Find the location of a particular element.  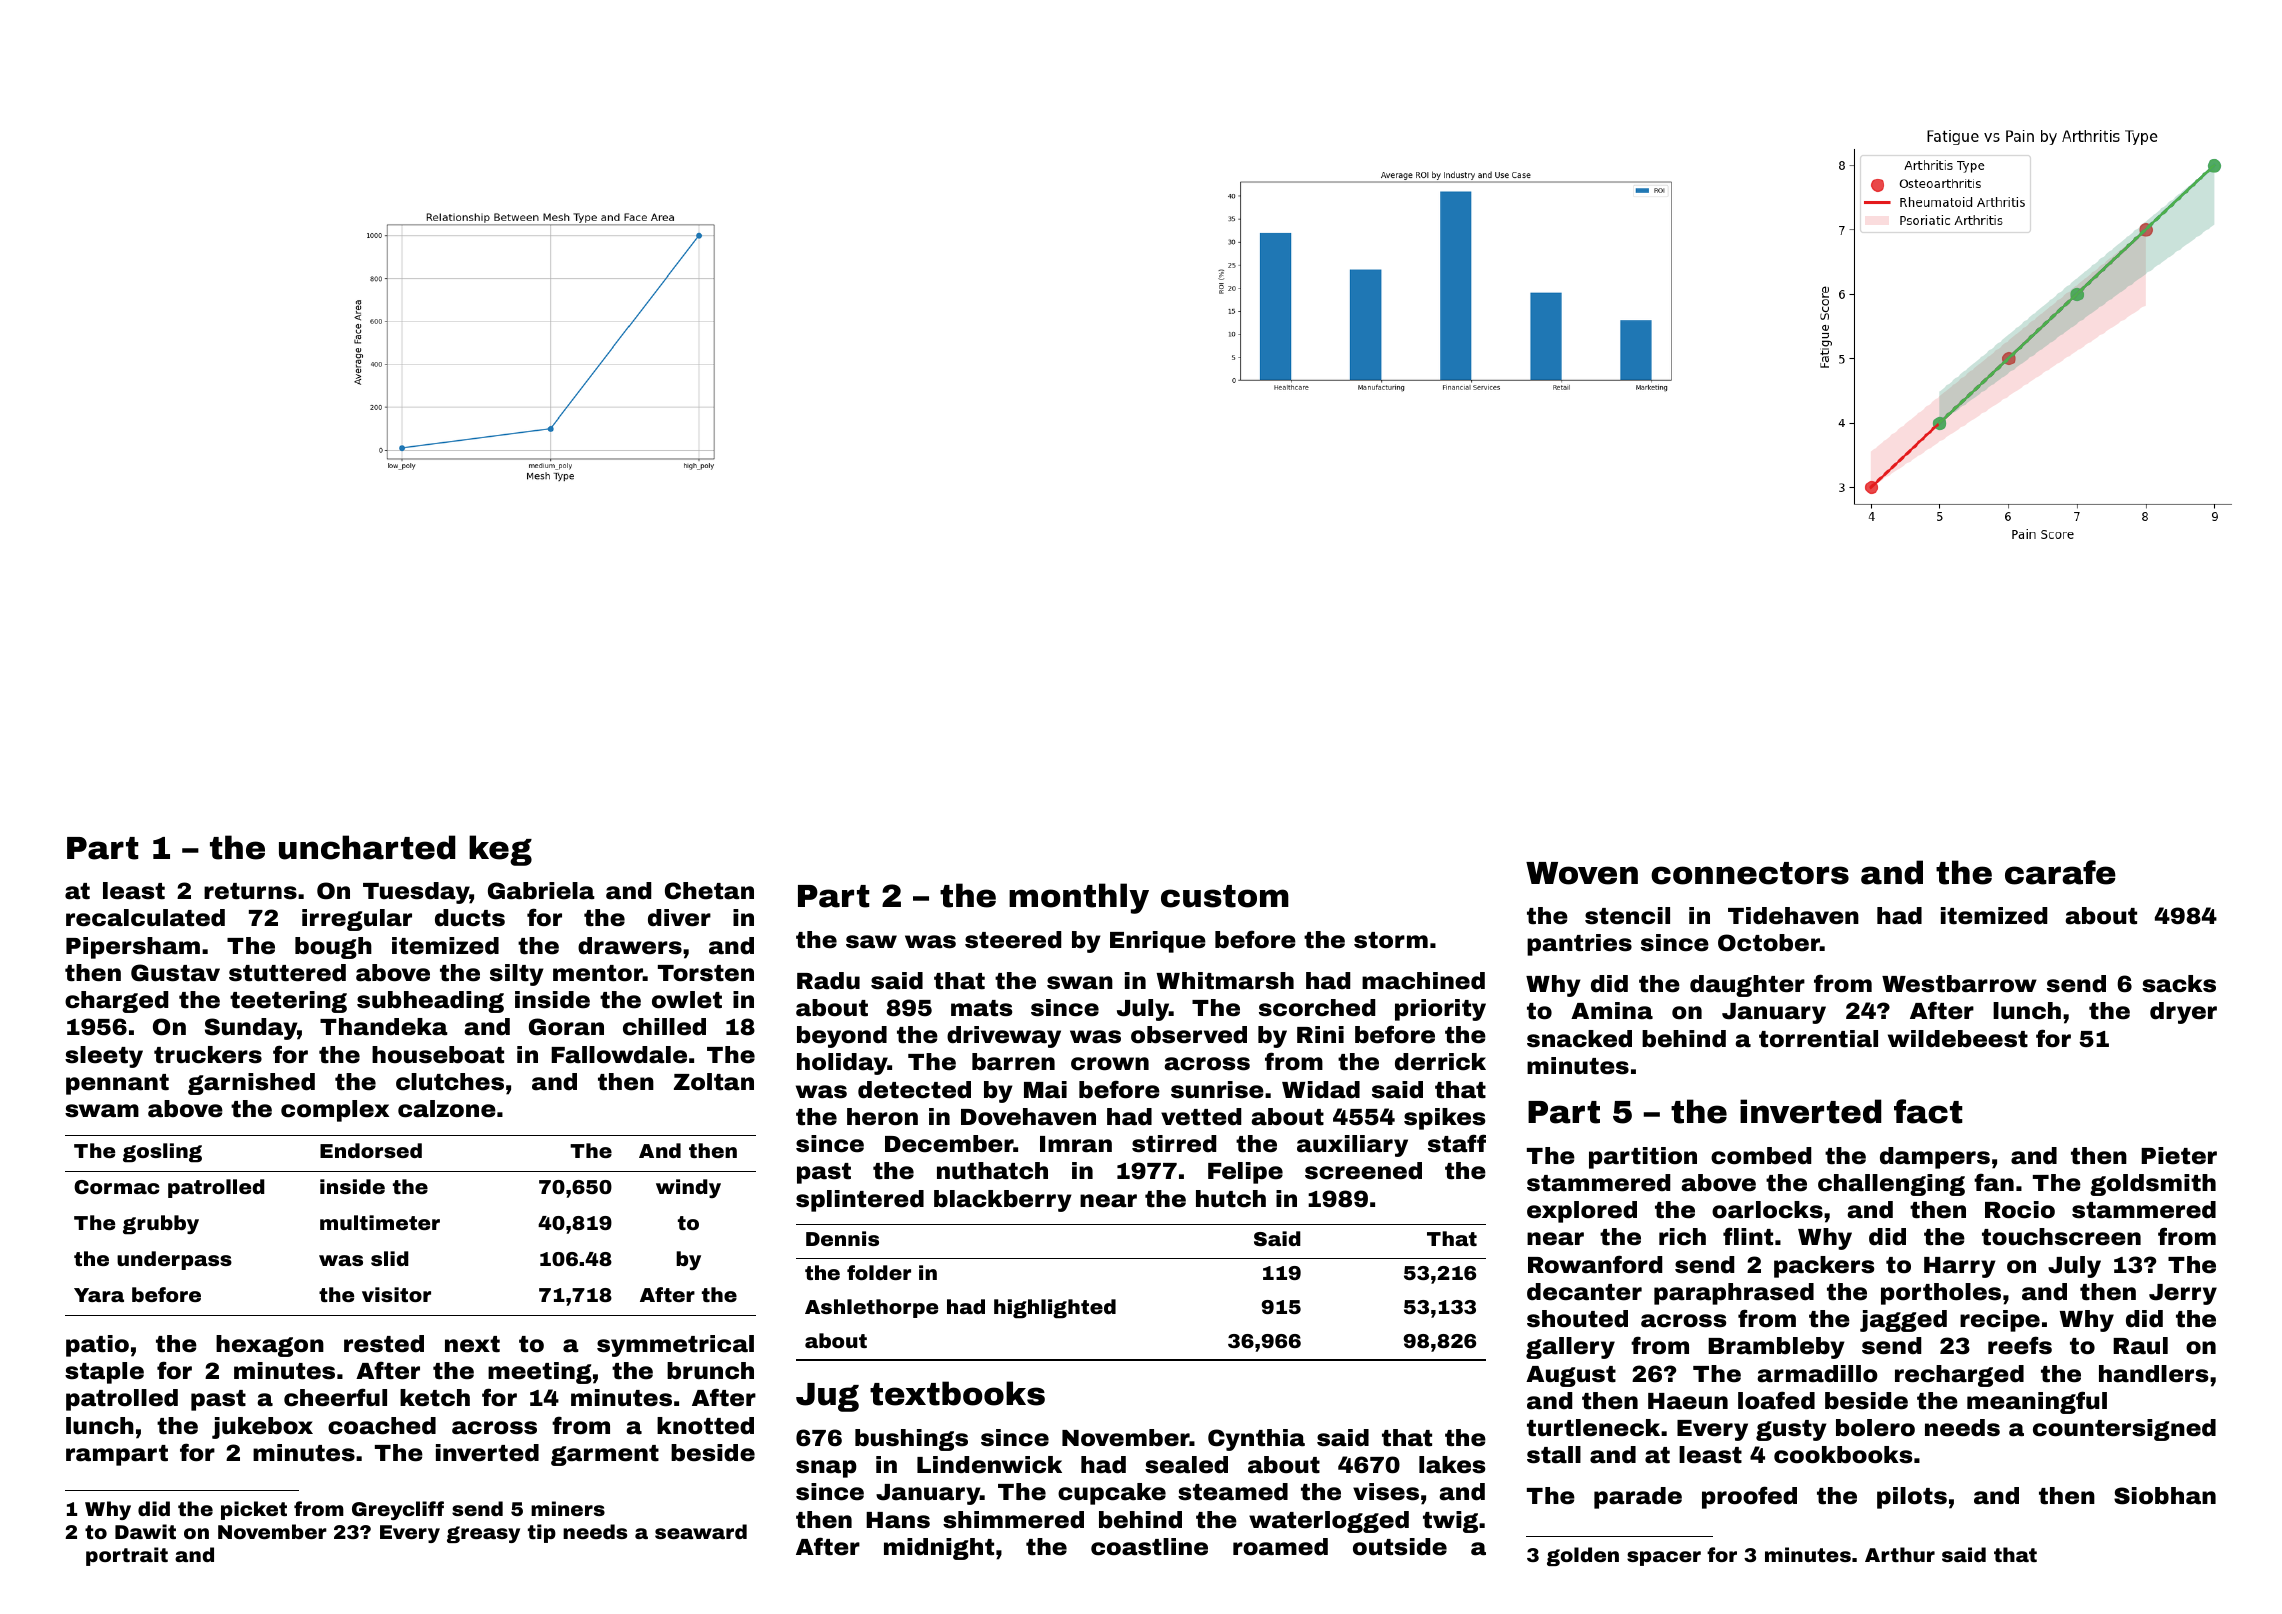

drawers is located at coordinates (630, 946).
